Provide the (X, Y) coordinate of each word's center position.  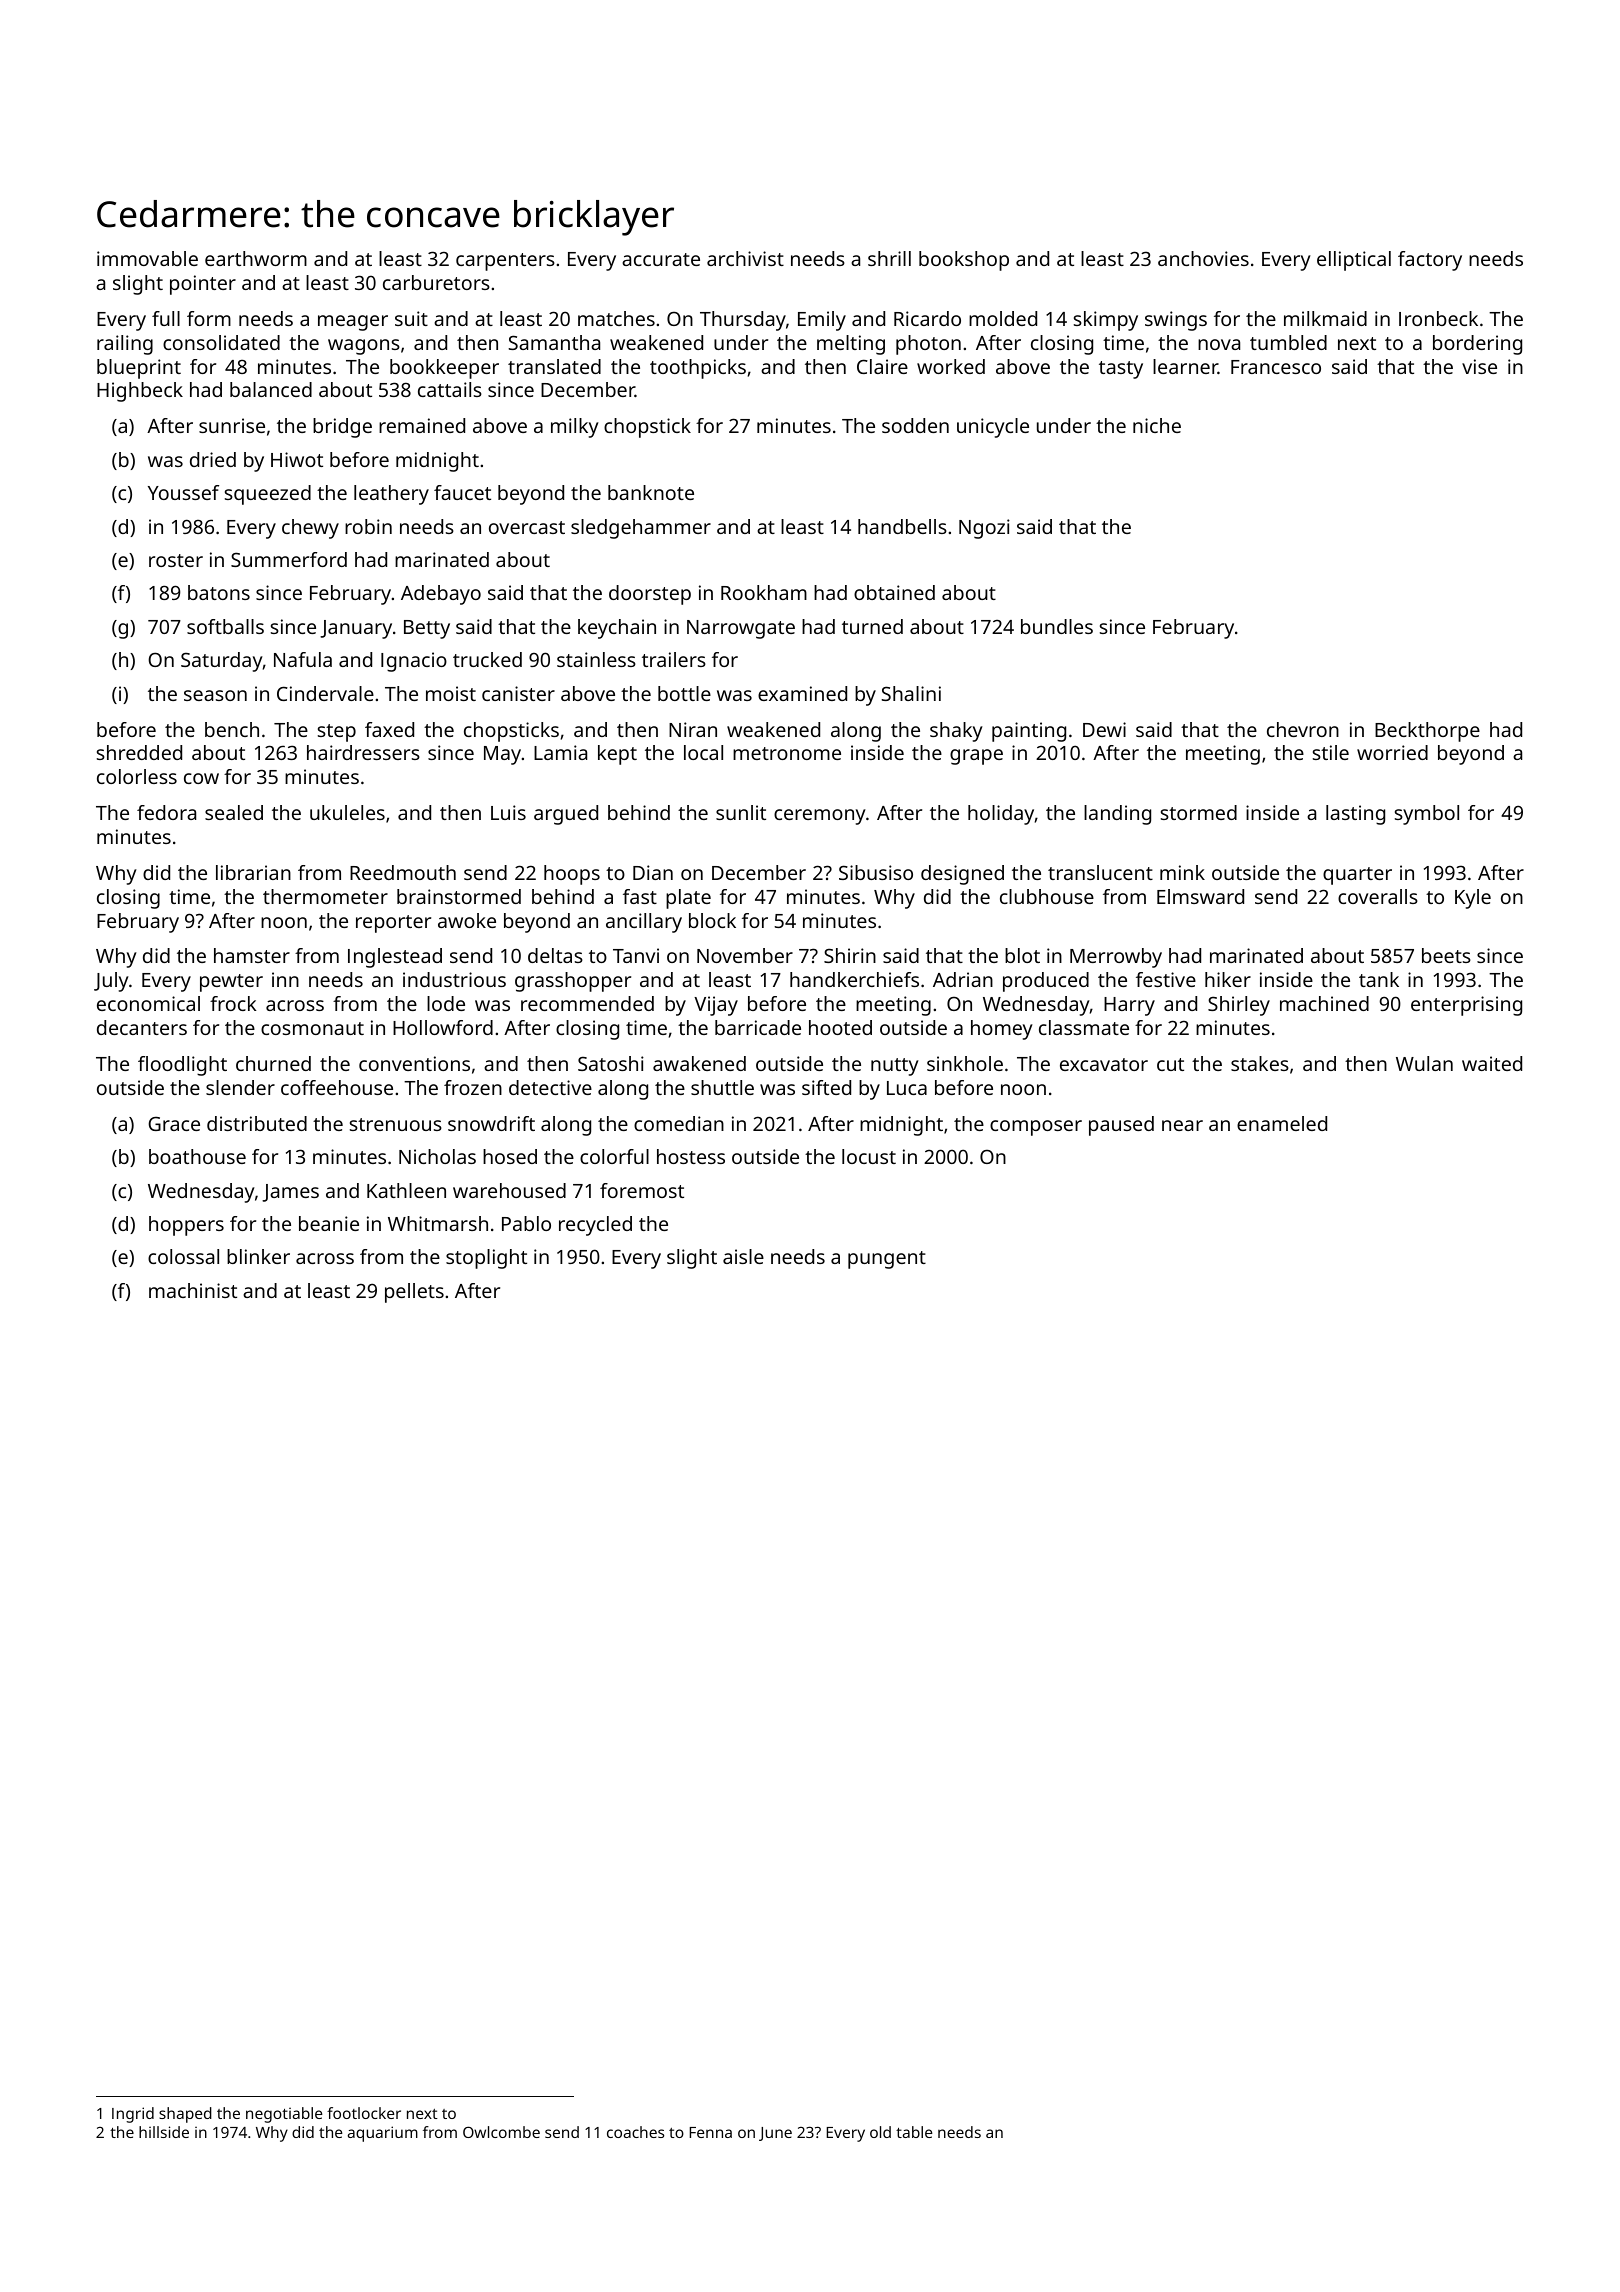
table (914, 2132)
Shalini (911, 693)
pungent (887, 1260)
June (775, 2134)
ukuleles (347, 812)
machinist (193, 1290)
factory (1430, 261)
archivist (745, 258)
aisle (743, 1256)
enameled (1282, 1123)
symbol (1427, 815)
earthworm (256, 258)
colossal (183, 1256)
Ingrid (133, 2115)
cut (1170, 1064)
